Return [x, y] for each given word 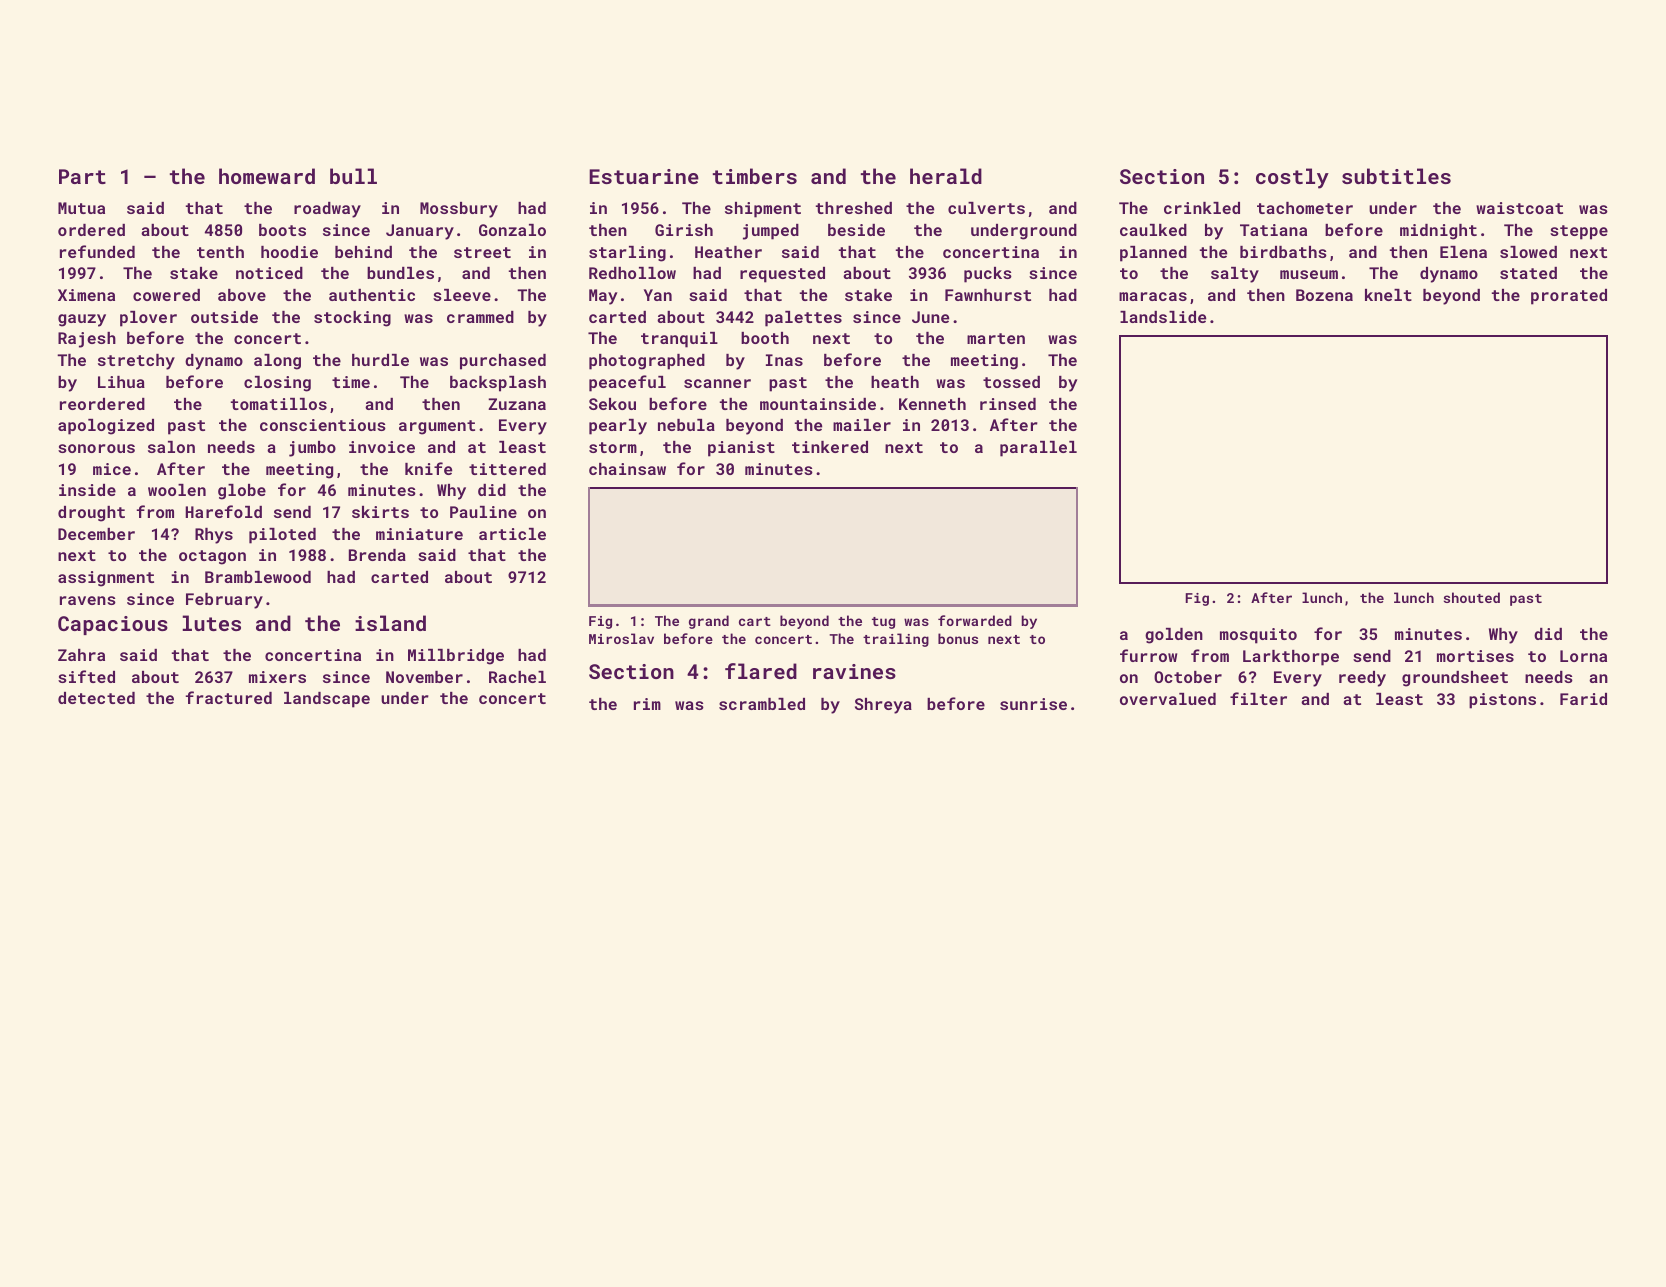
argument [437, 427]
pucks [988, 275]
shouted [1472, 597]
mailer [862, 425]
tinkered [830, 447]
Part [82, 176]
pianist [741, 449]
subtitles [1396, 176]
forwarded [975, 620]
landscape [327, 700]
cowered [166, 295]
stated [1528, 273]
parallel [1038, 449]
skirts [380, 512]
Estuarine [644, 176]
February [224, 601]
